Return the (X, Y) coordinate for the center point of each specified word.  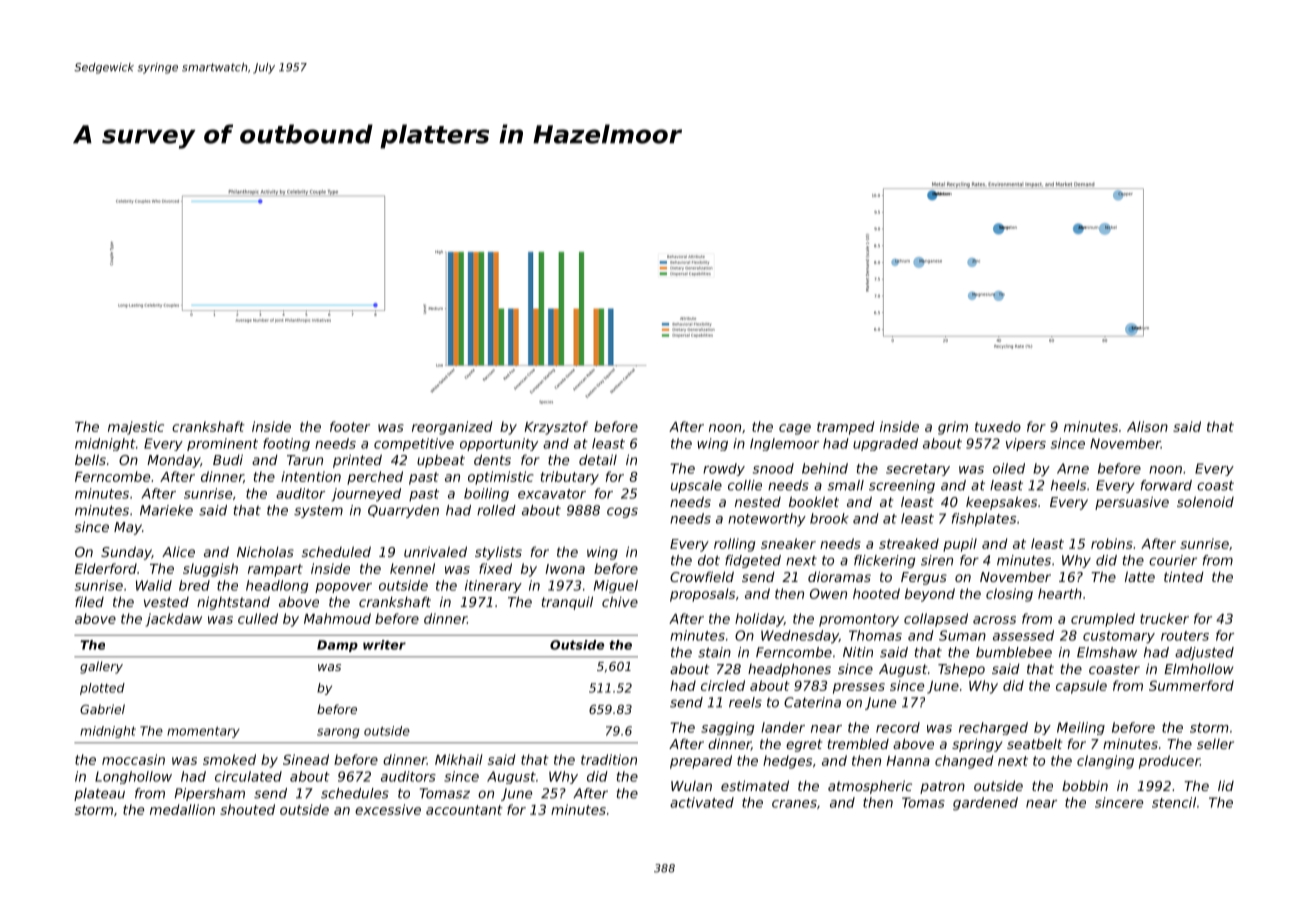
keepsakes (1001, 503)
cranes (794, 804)
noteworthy (767, 520)
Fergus (924, 578)
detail (598, 459)
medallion (182, 809)
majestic (136, 428)
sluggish (210, 570)
